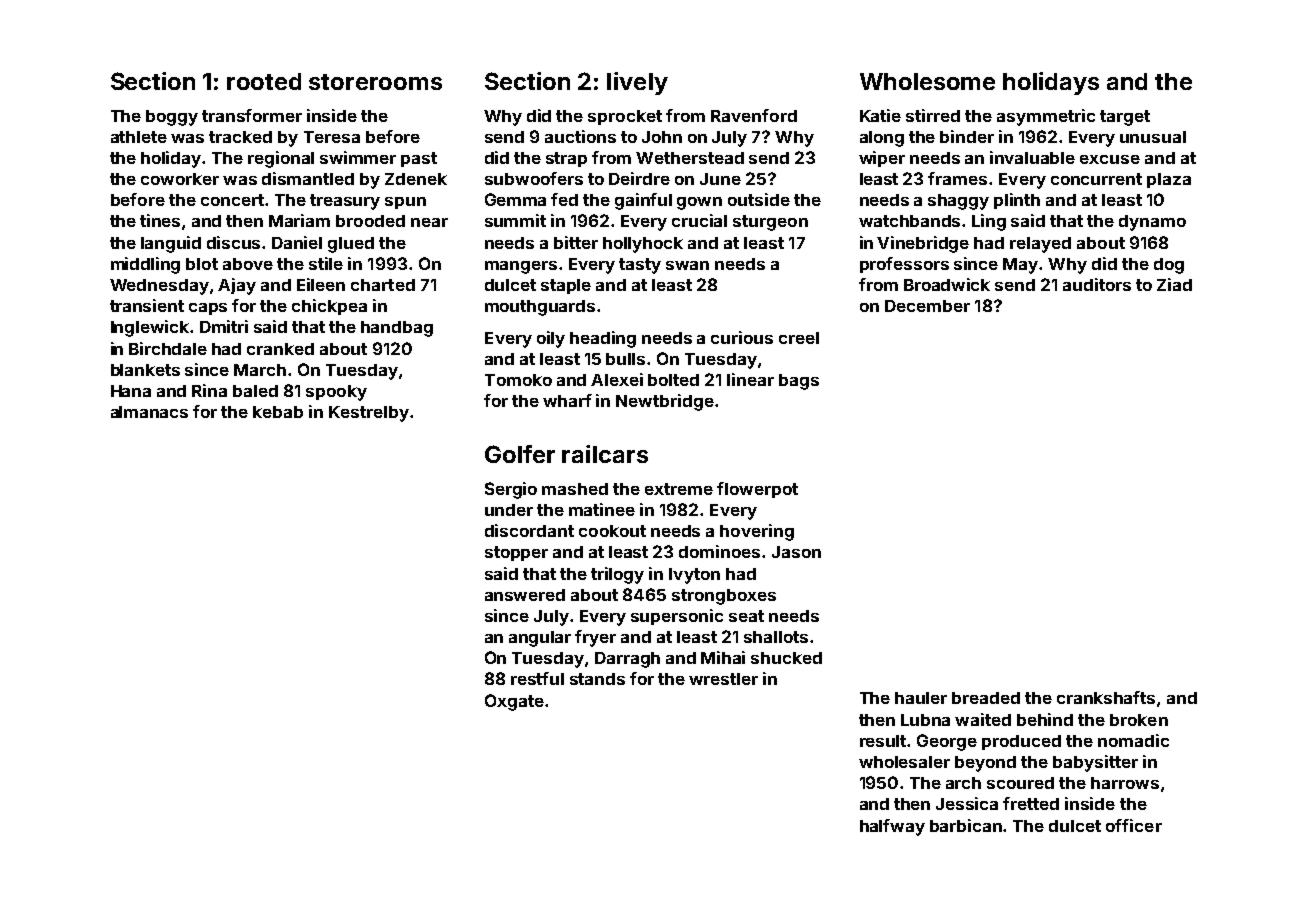 This image has height=924, width=1308. I want to click on target, so click(1125, 118).
